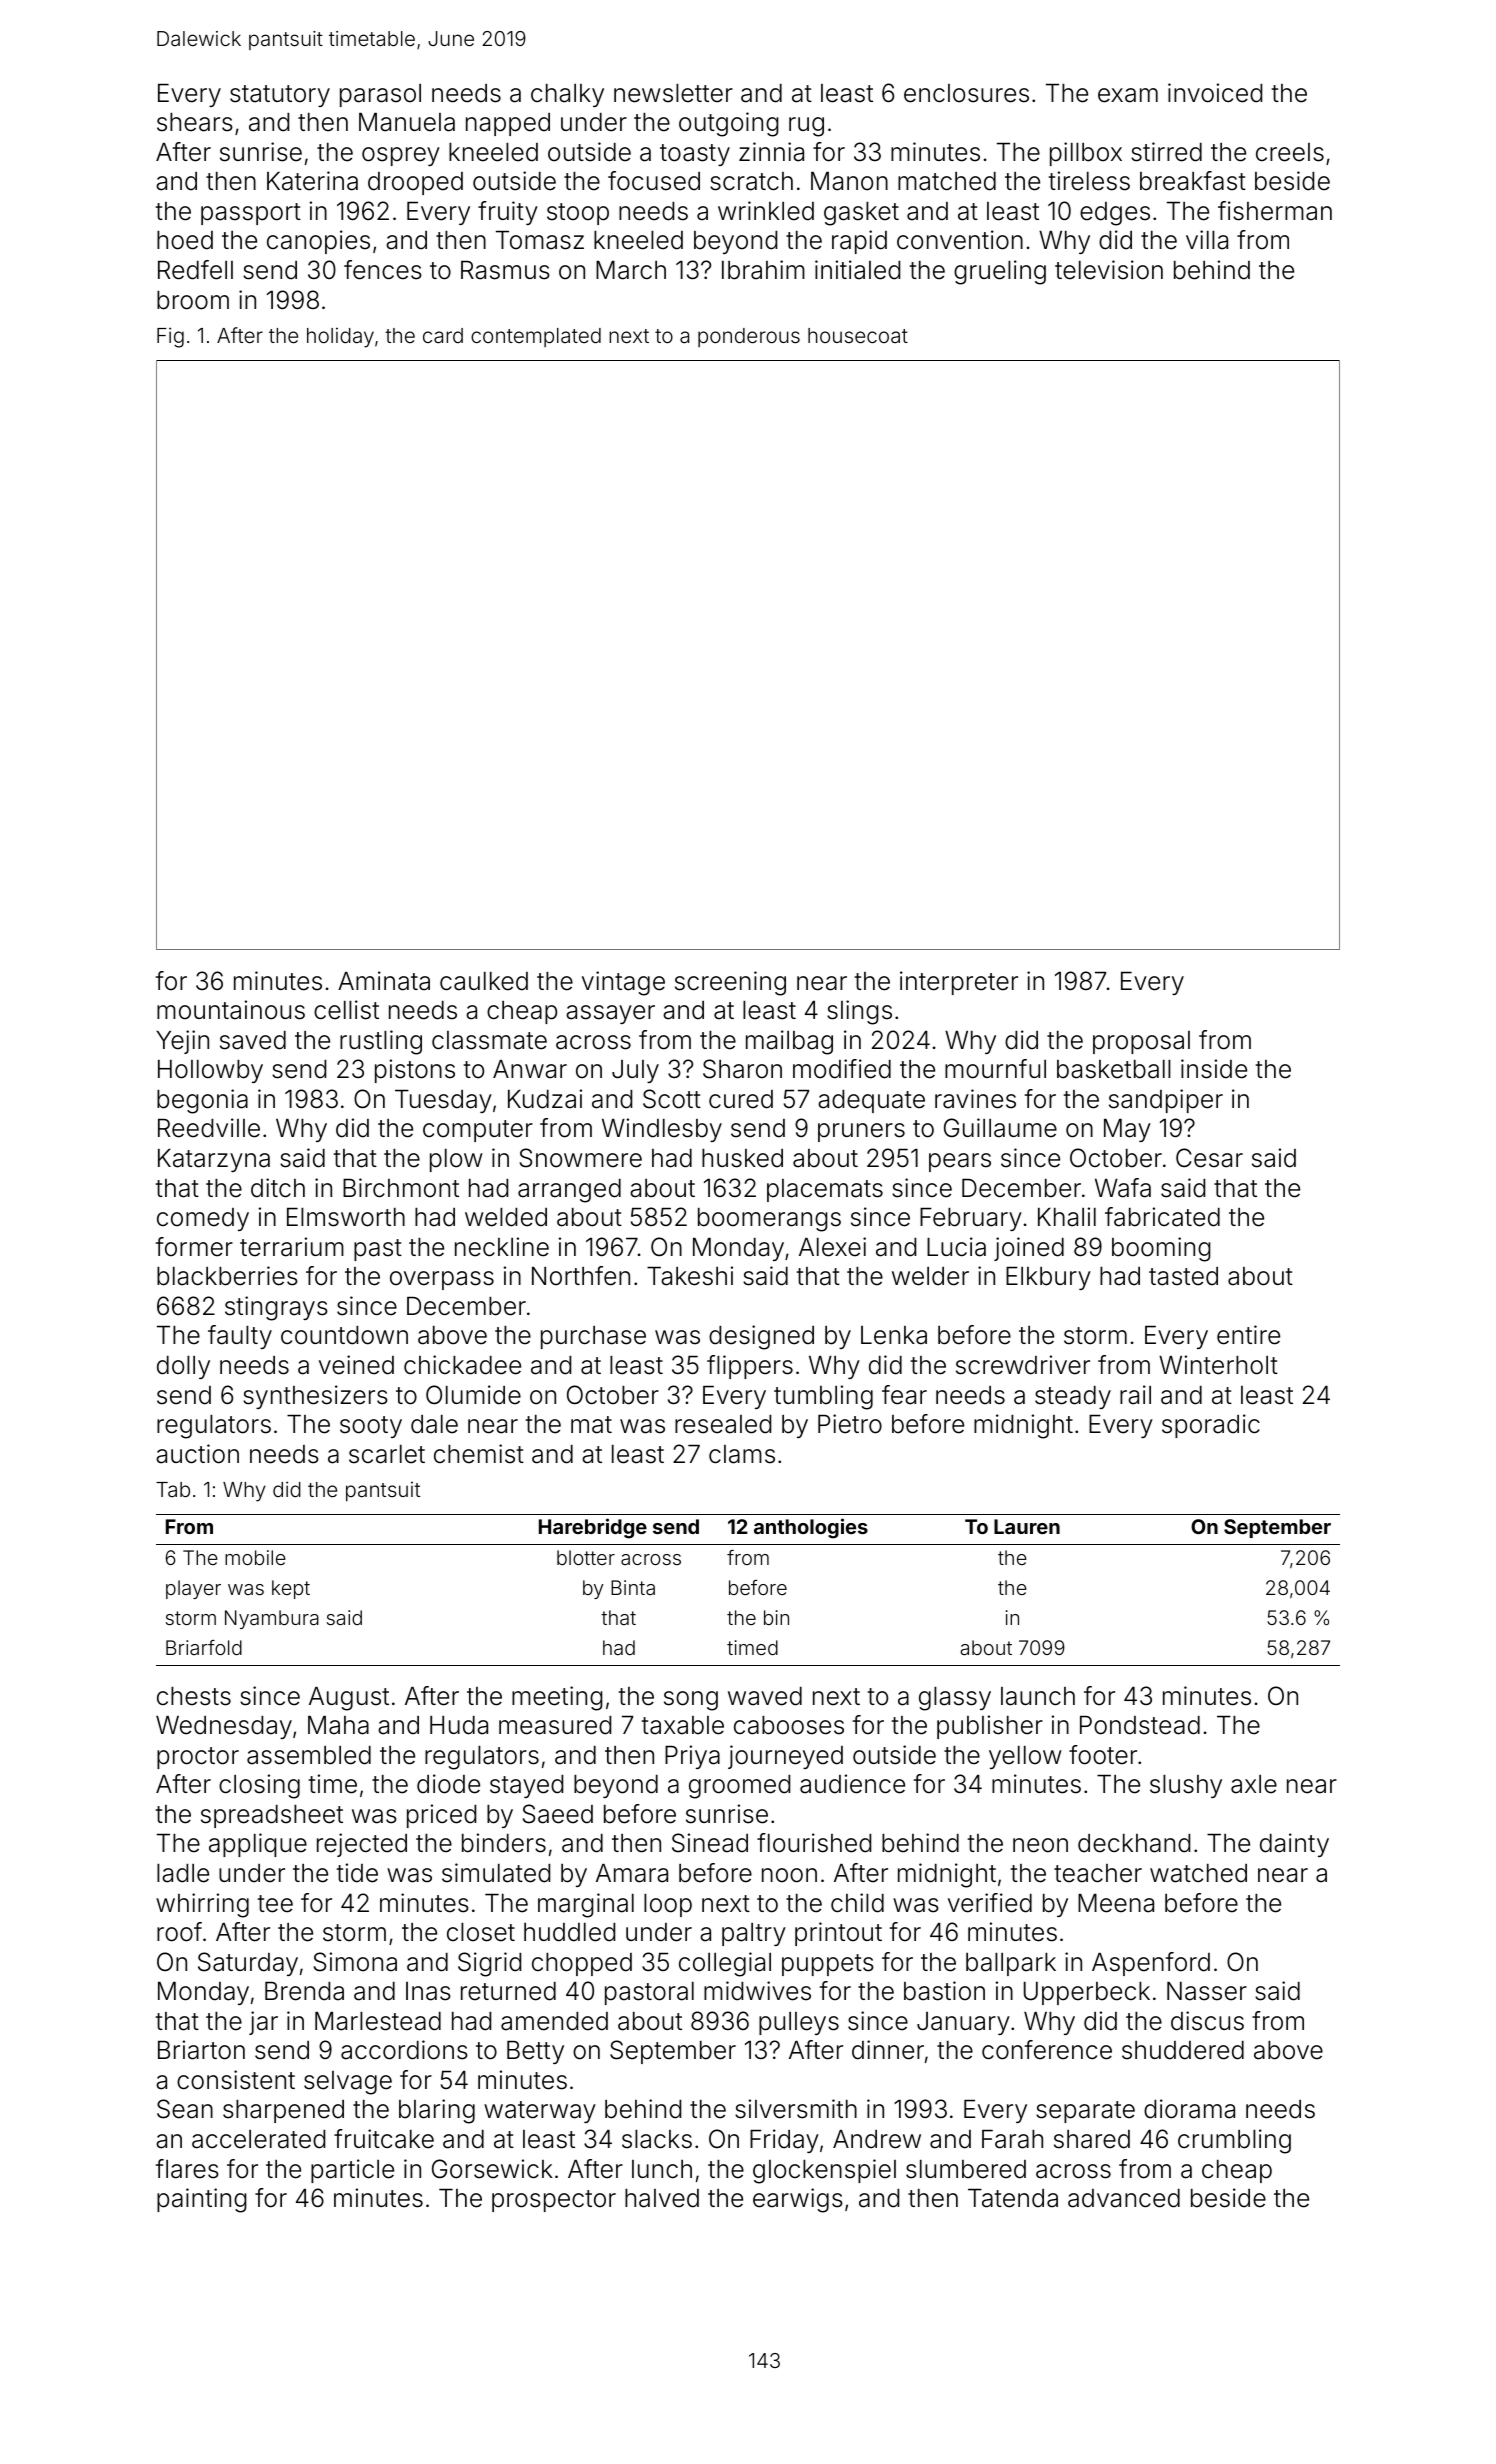  What do you see at coordinates (861, 1132) in the screenshot?
I see `pruners` at bounding box center [861, 1132].
